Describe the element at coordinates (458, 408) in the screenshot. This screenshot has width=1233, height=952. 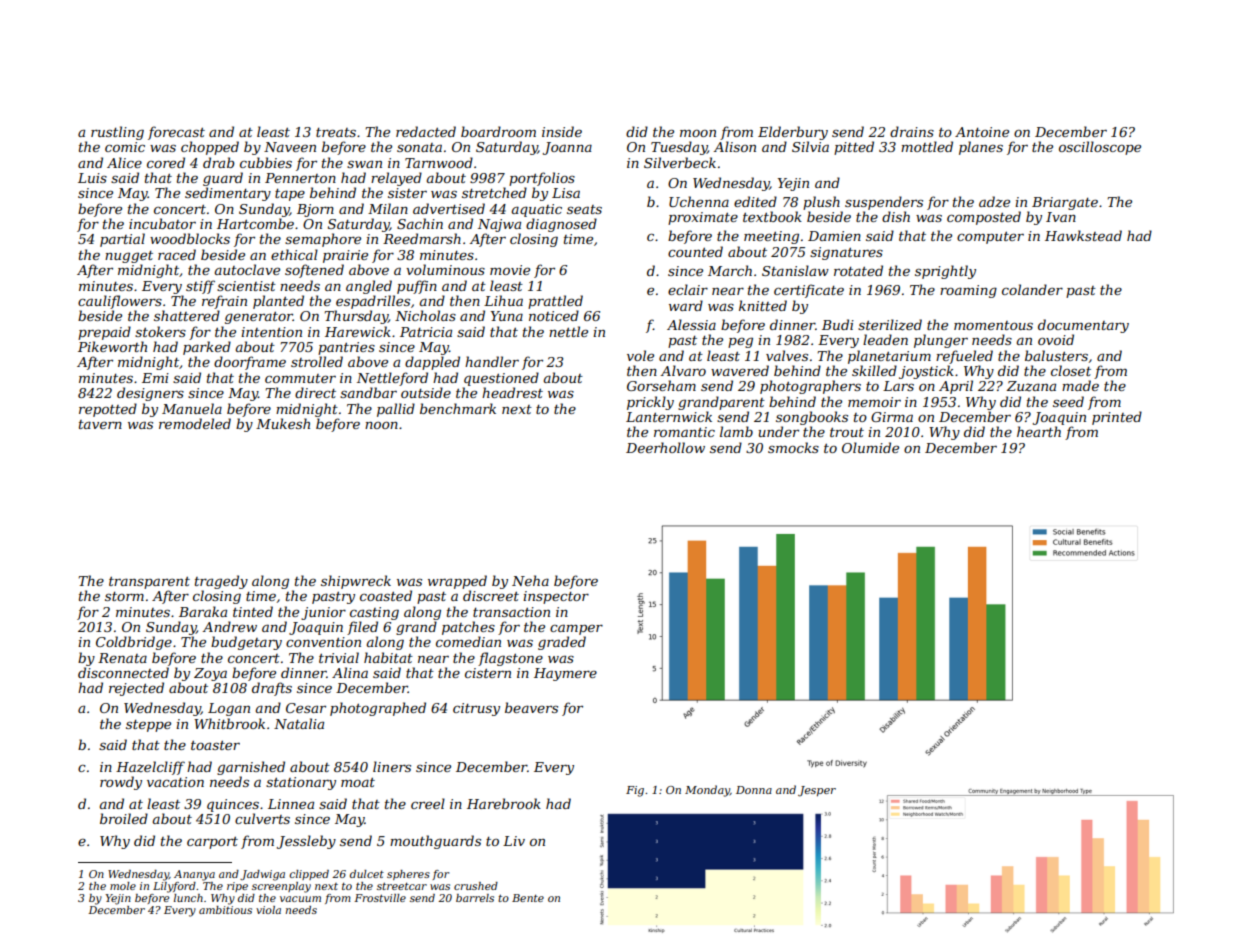
I see `benchmark` at that location.
